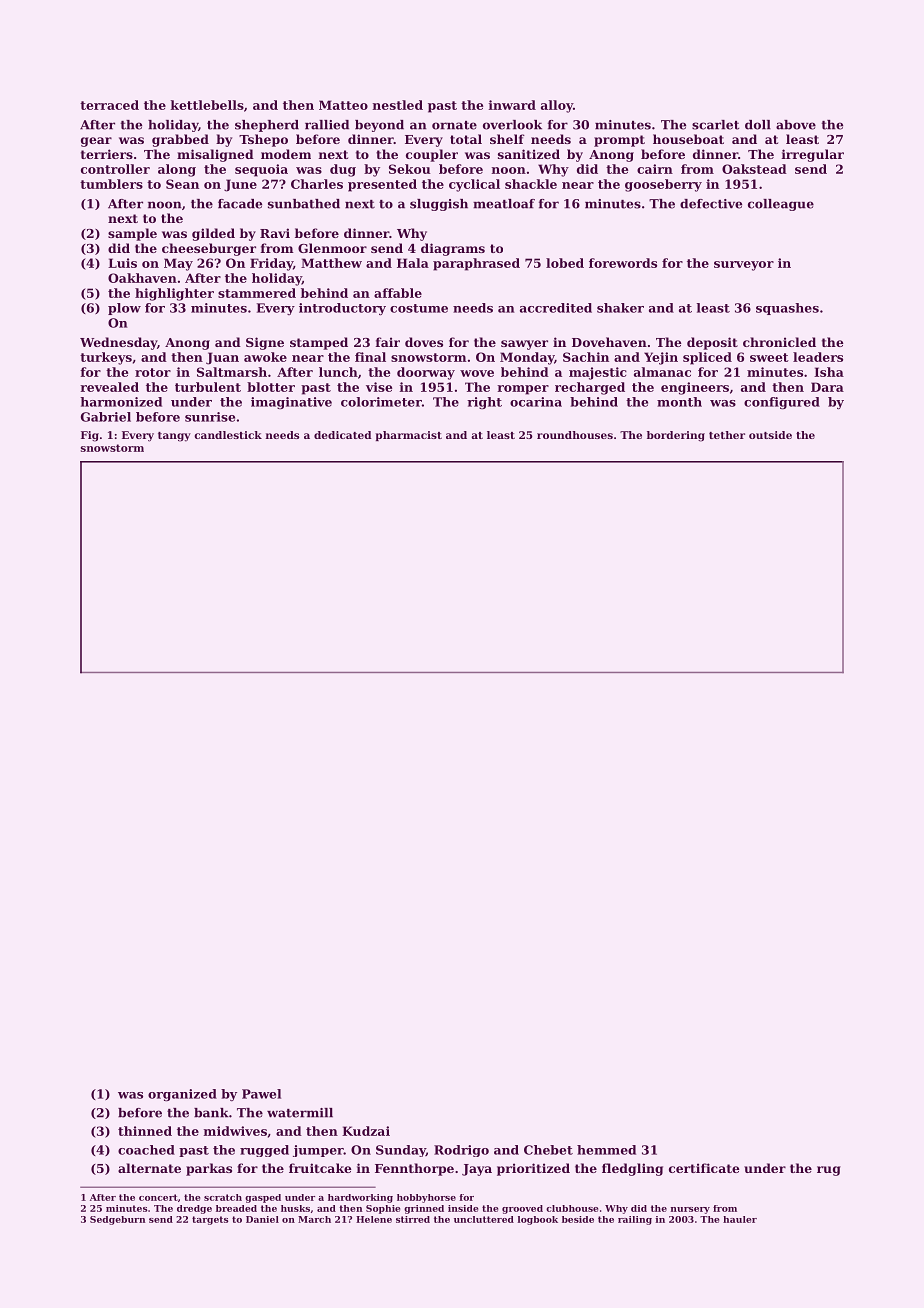  Describe the element at coordinates (182, 1095) in the screenshot. I see `organized` at that location.
